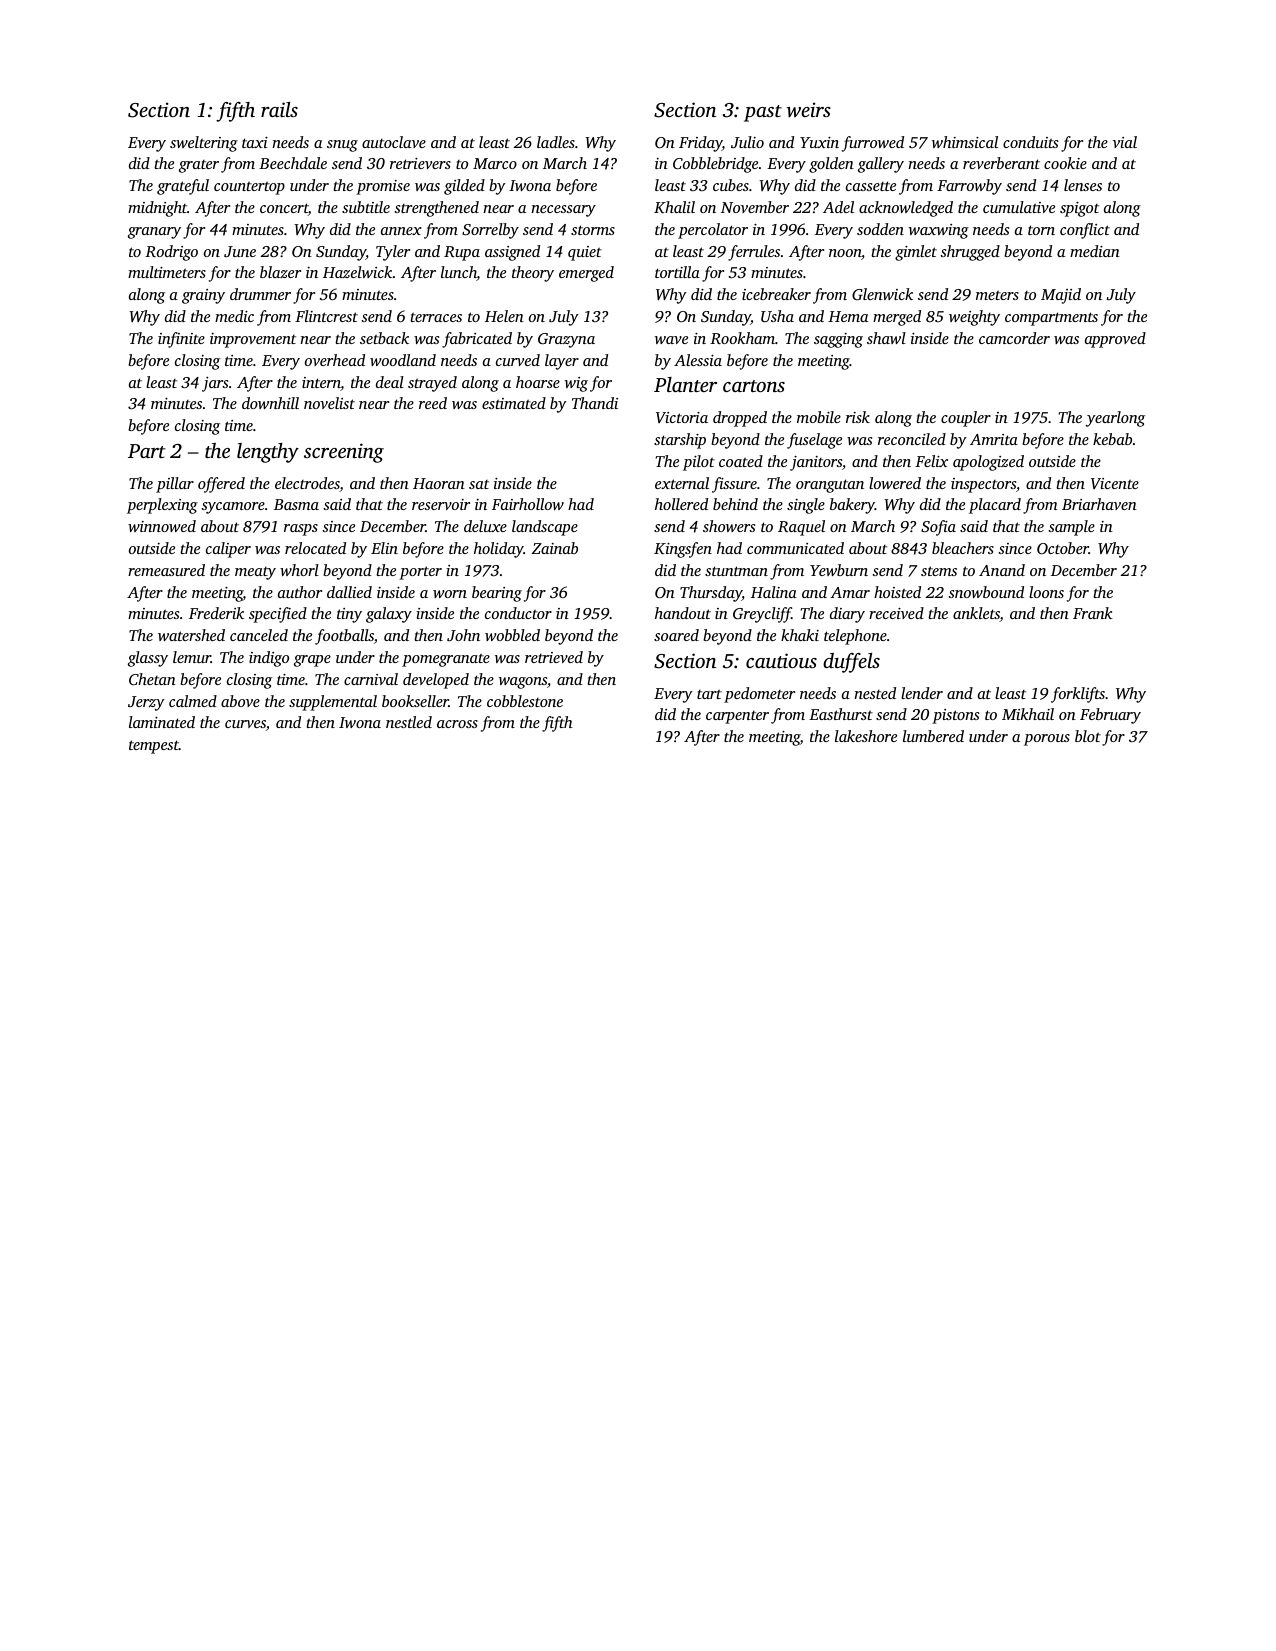  What do you see at coordinates (175, 485) in the page?
I see `pillar` at bounding box center [175, 485].
